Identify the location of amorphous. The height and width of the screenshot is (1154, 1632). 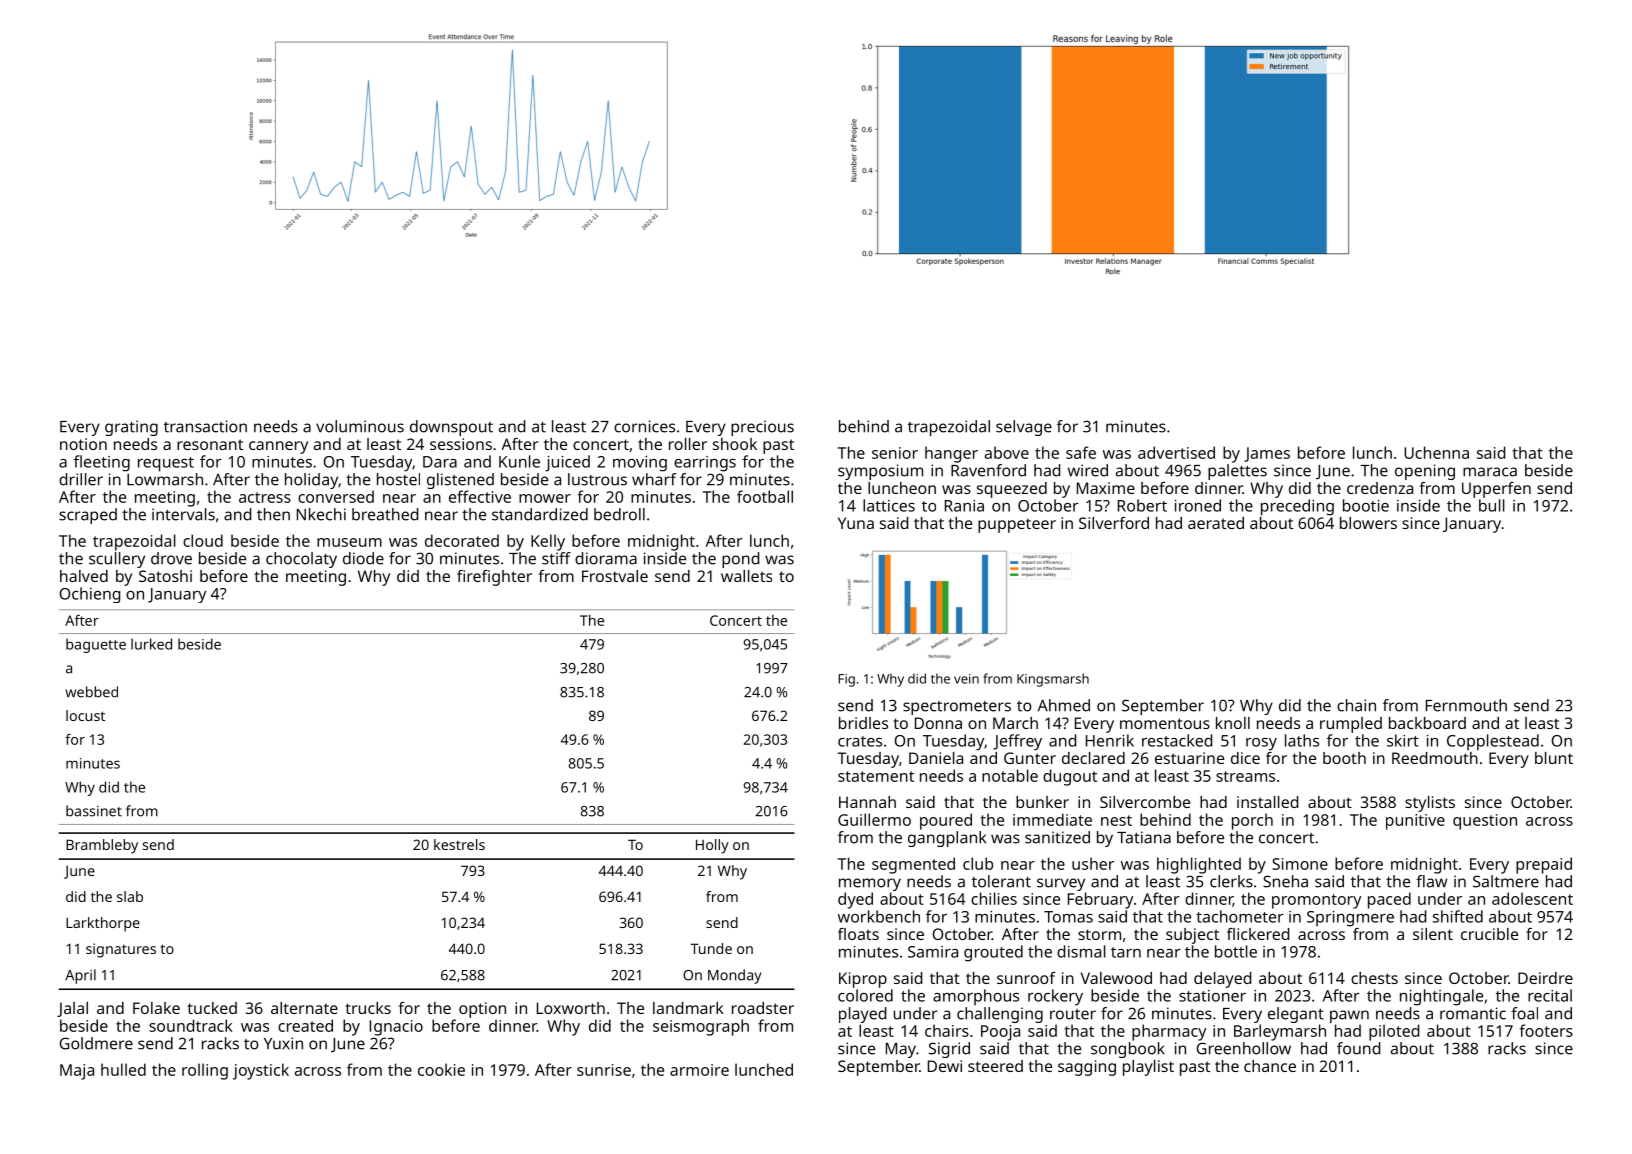
(976, 997).
